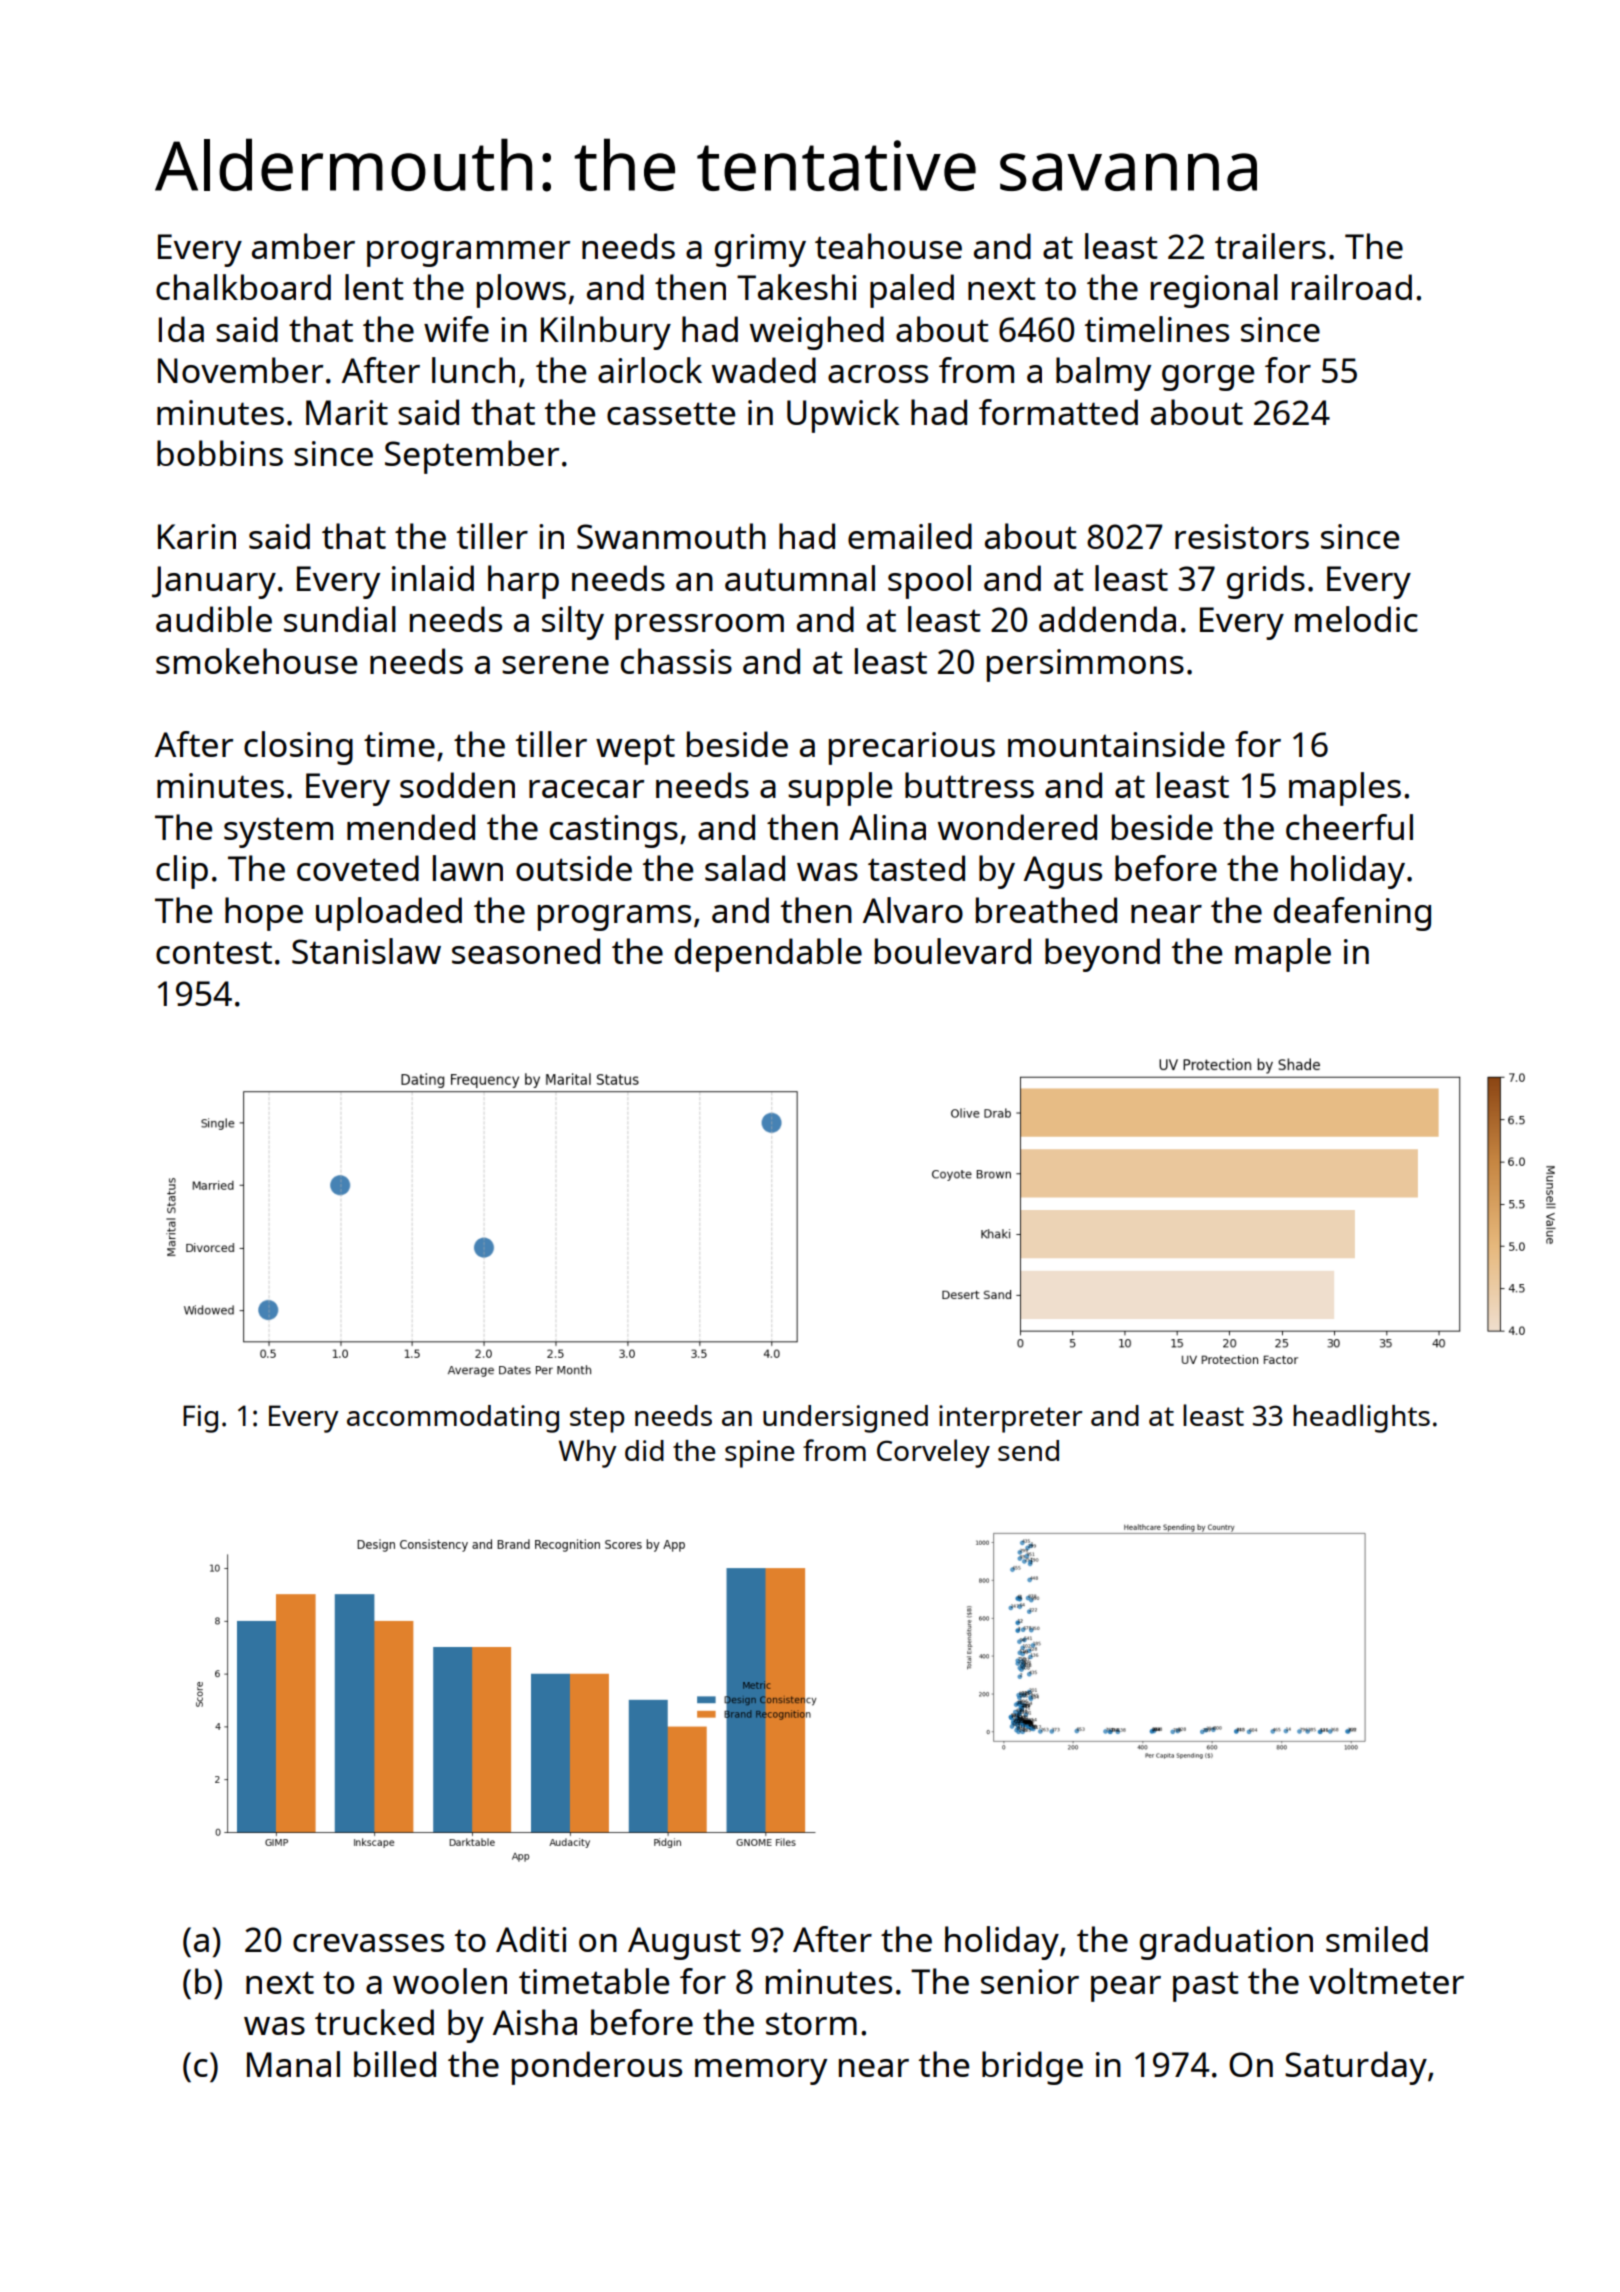  What do you see at coordinates (366, 951) in the screenshot?
I see `Stanislaw` at bounding box center [366, 951].
